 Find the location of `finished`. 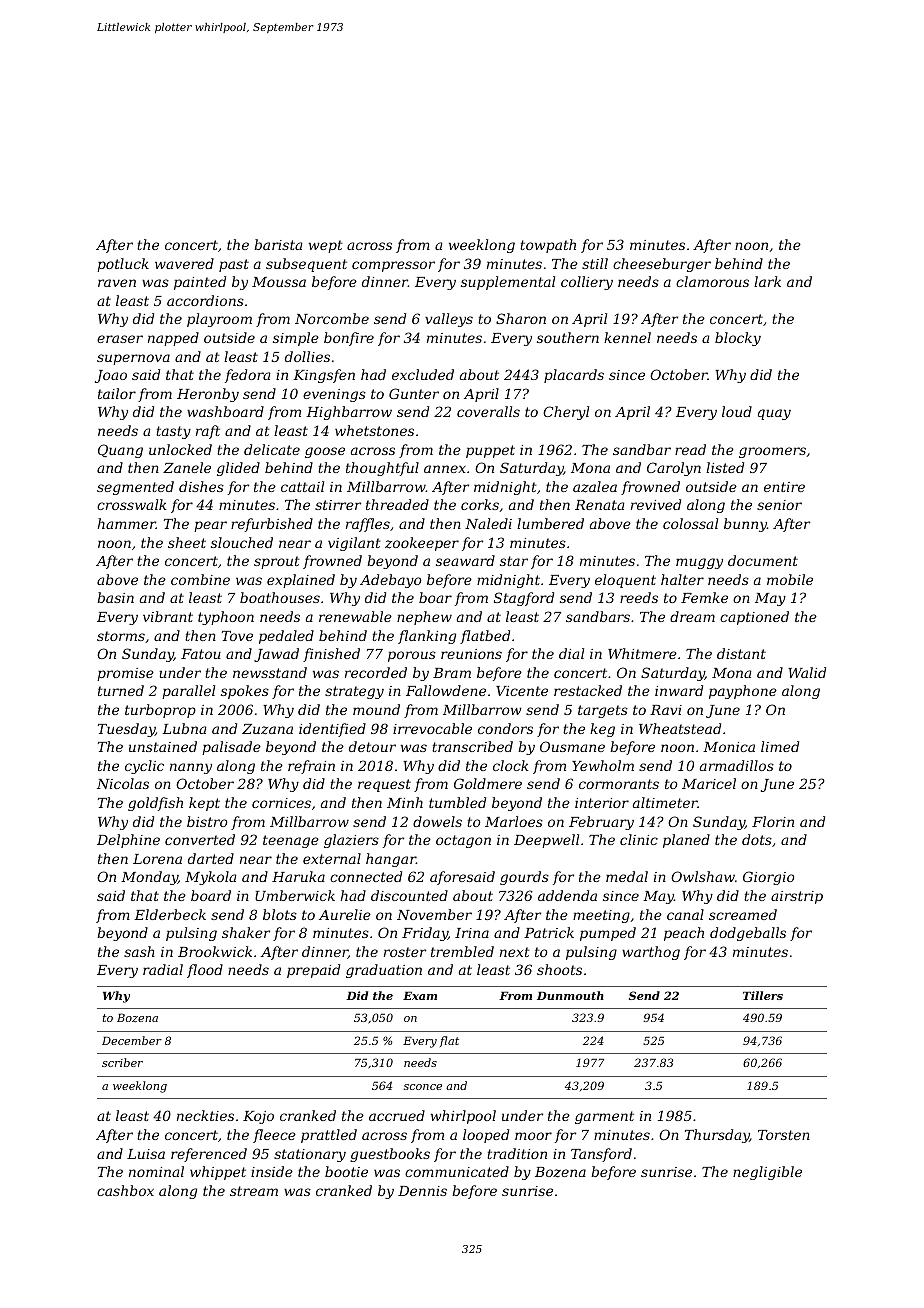

finished is located at coordinates (331, 655).
